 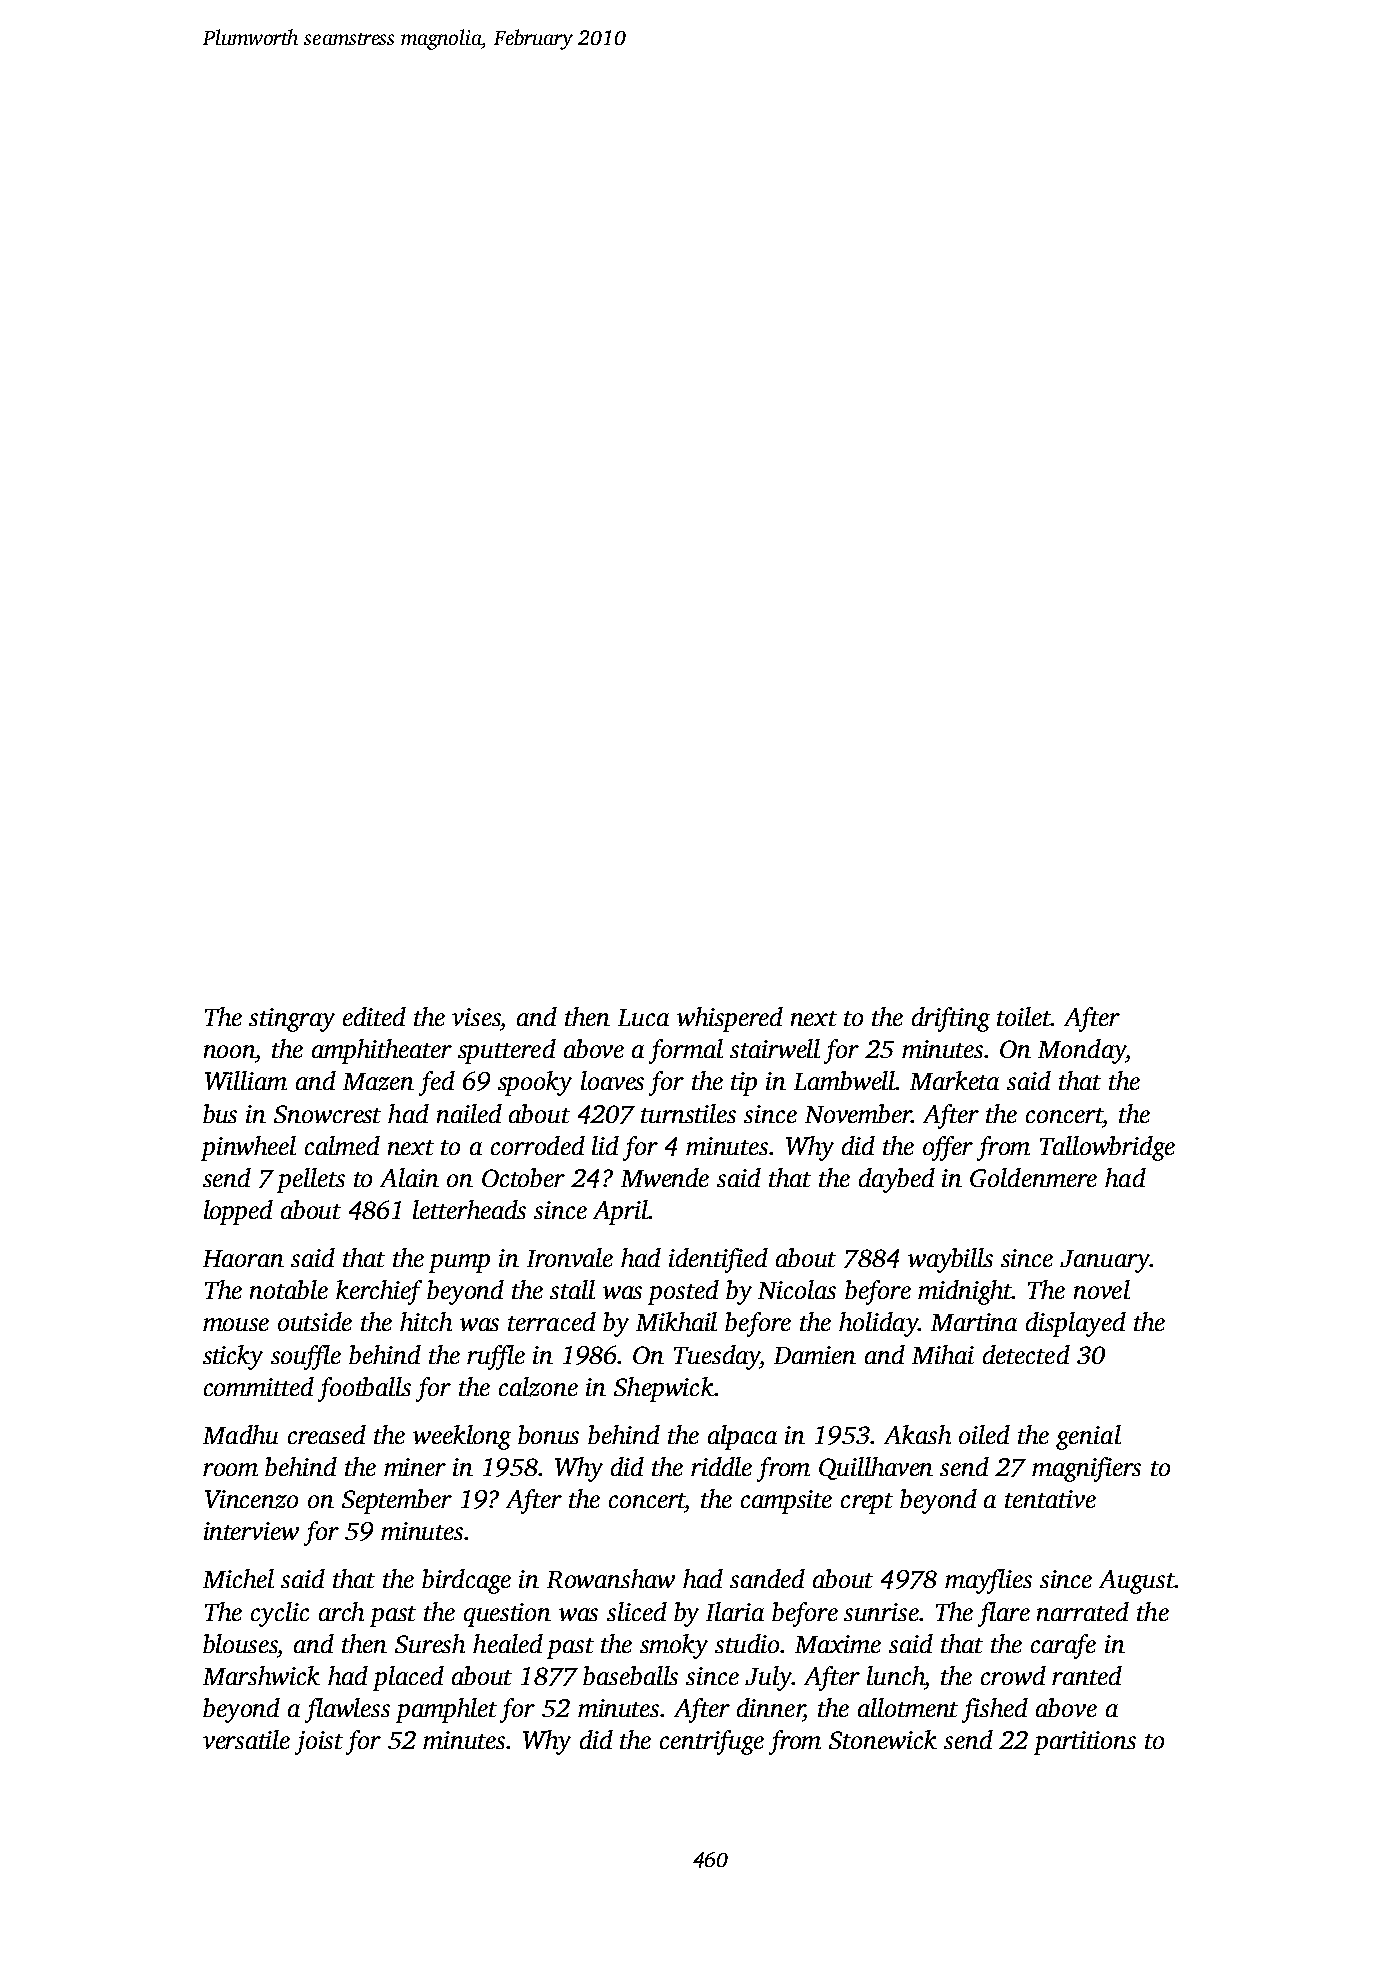 What do you see at coordinates (951, 1019) in the image?
I see `drifting` at bounding box center [951, 1019].
